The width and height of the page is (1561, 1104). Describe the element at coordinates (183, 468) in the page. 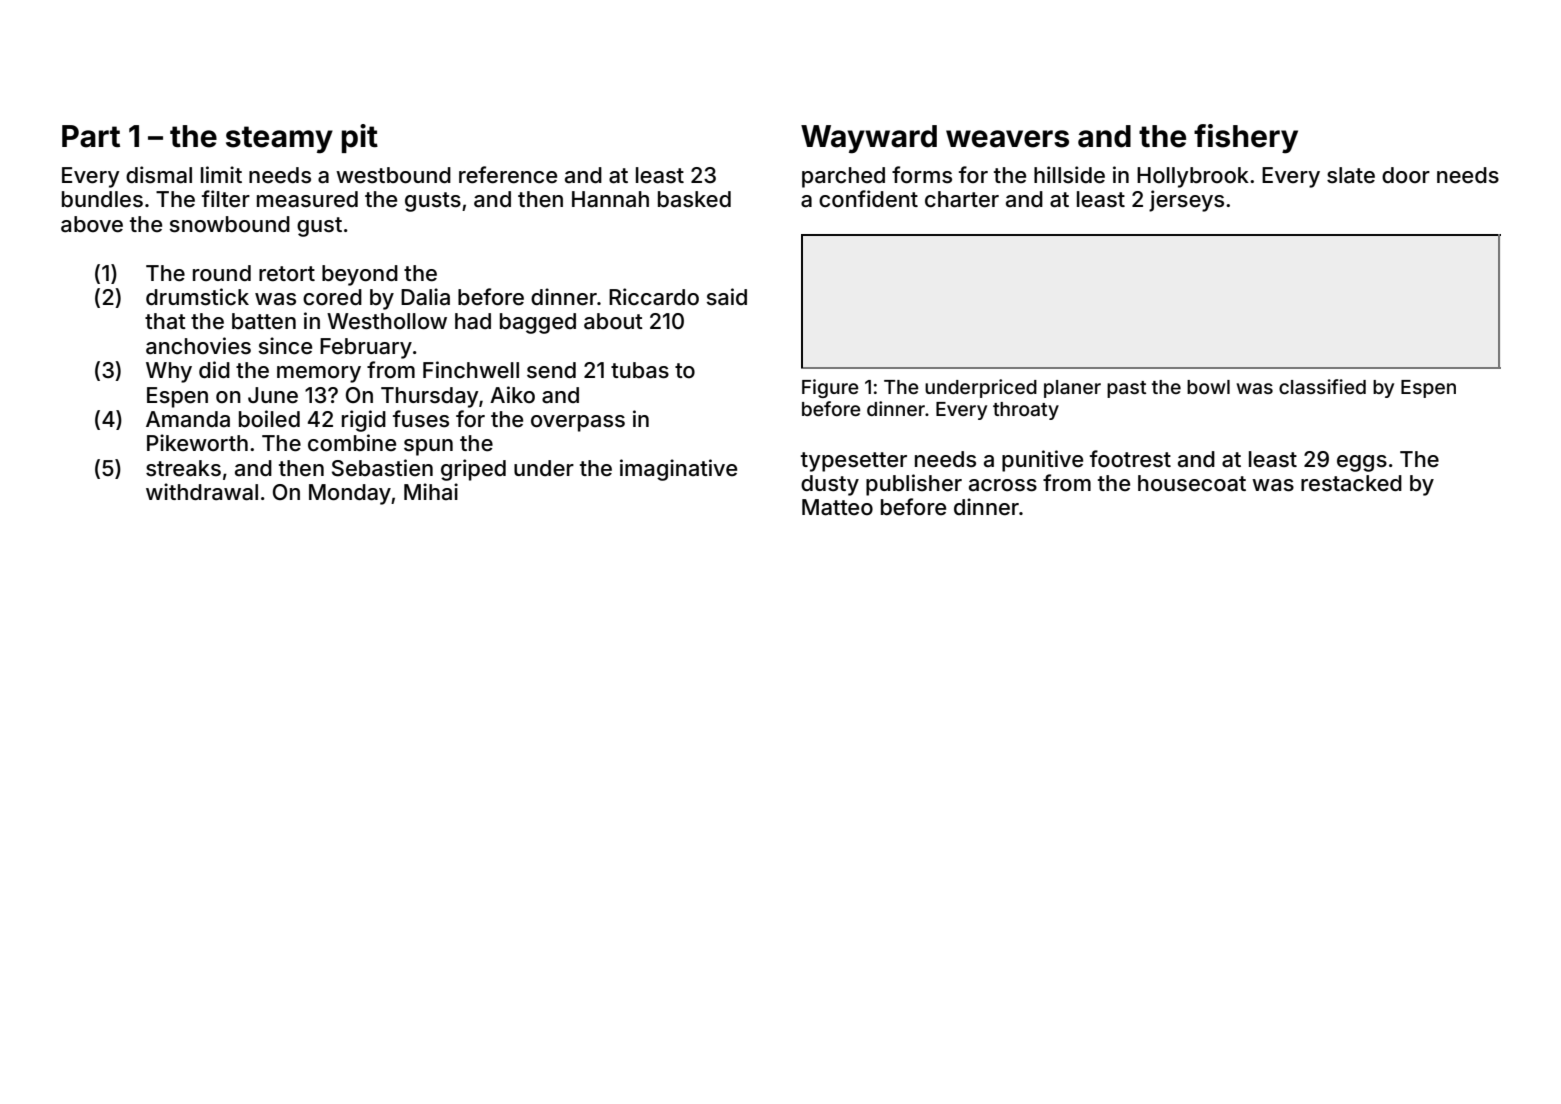

I see `streaks` at that location.
